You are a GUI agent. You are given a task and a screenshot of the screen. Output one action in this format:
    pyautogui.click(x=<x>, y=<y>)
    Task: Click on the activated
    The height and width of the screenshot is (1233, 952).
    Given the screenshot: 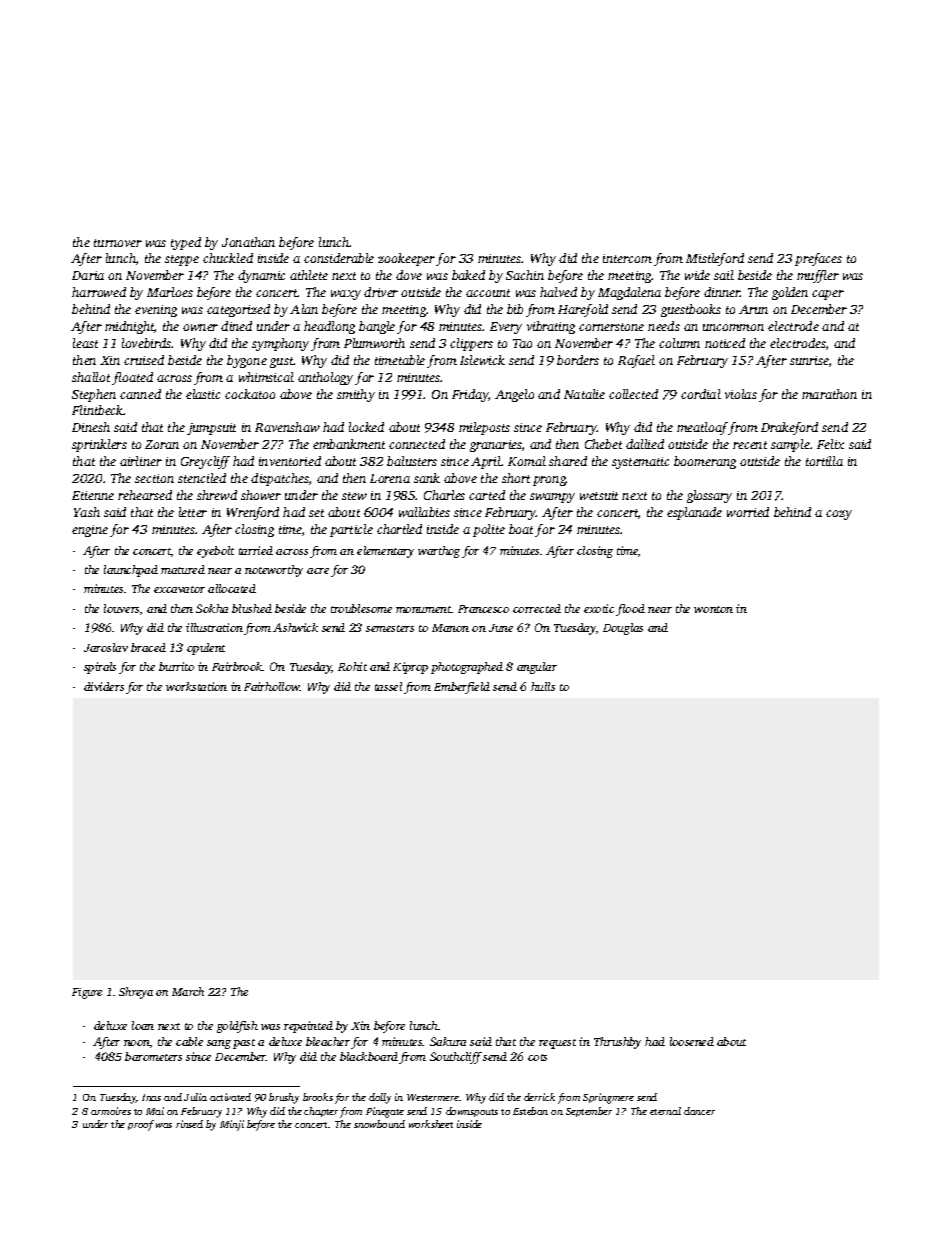 What is the action you would take?
    pyautogui.click(x=230, y=1097)
